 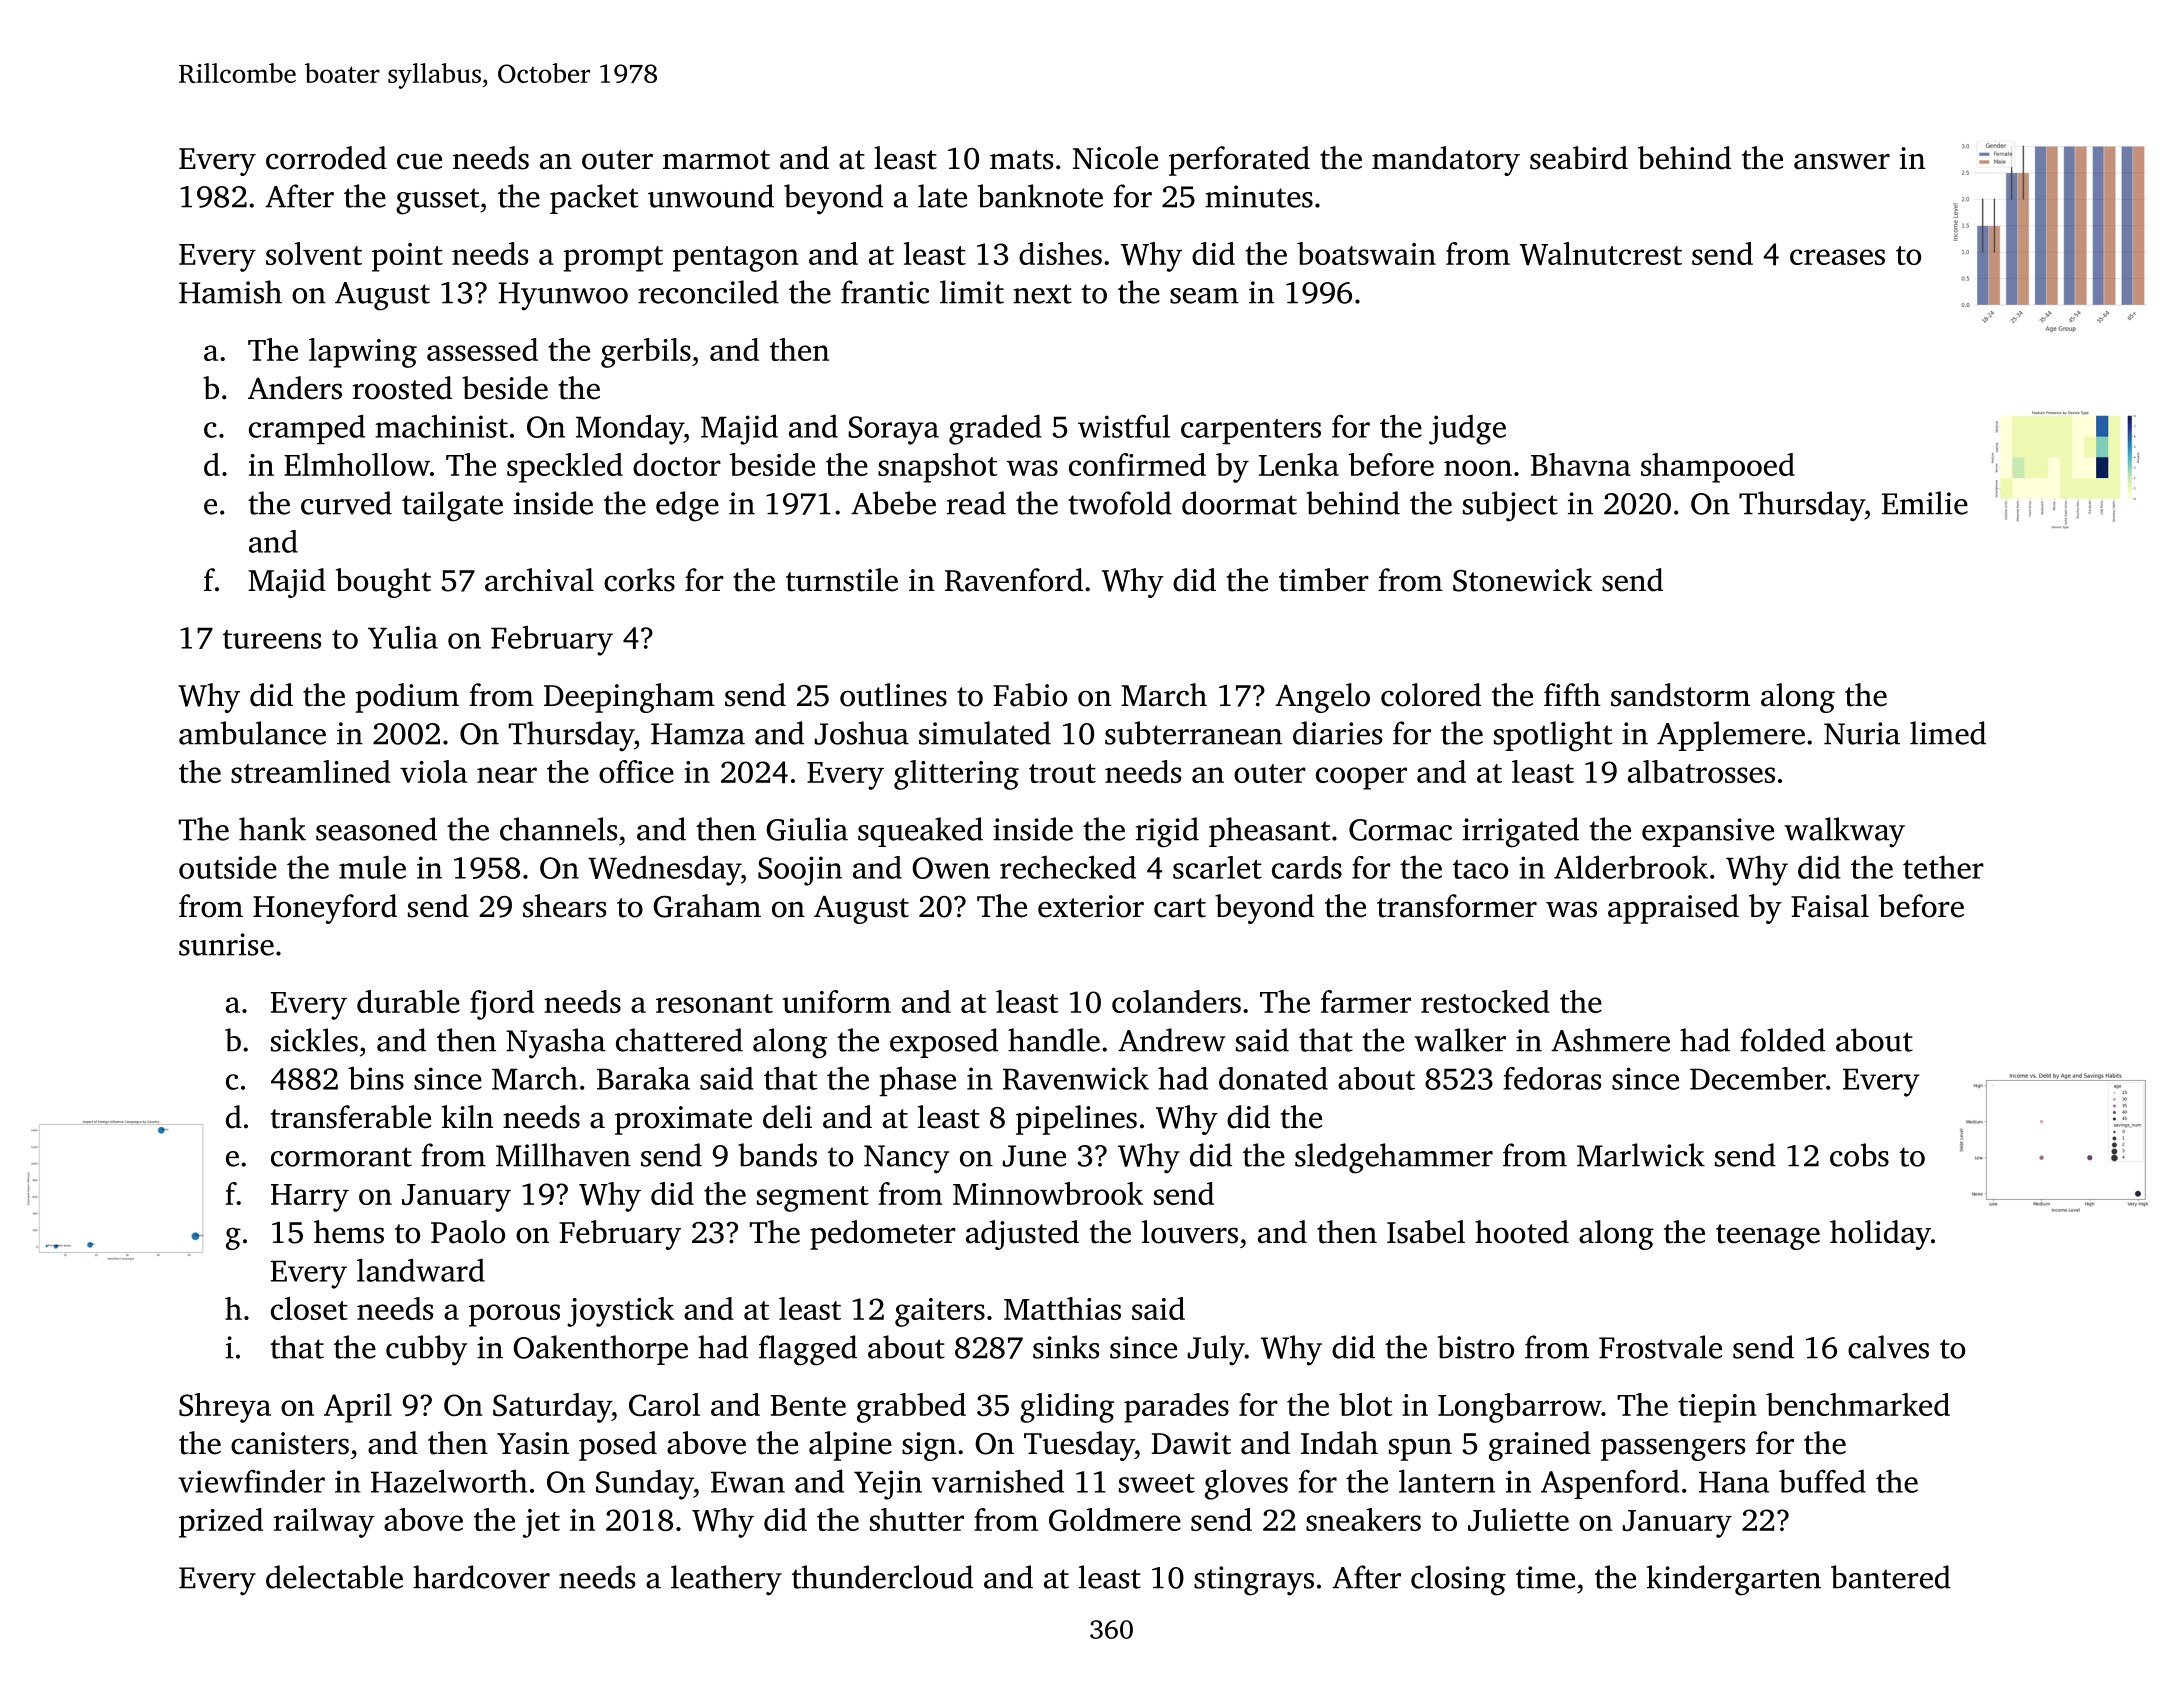 I want to click on Bhavna, so click(x=1581, y=464).
